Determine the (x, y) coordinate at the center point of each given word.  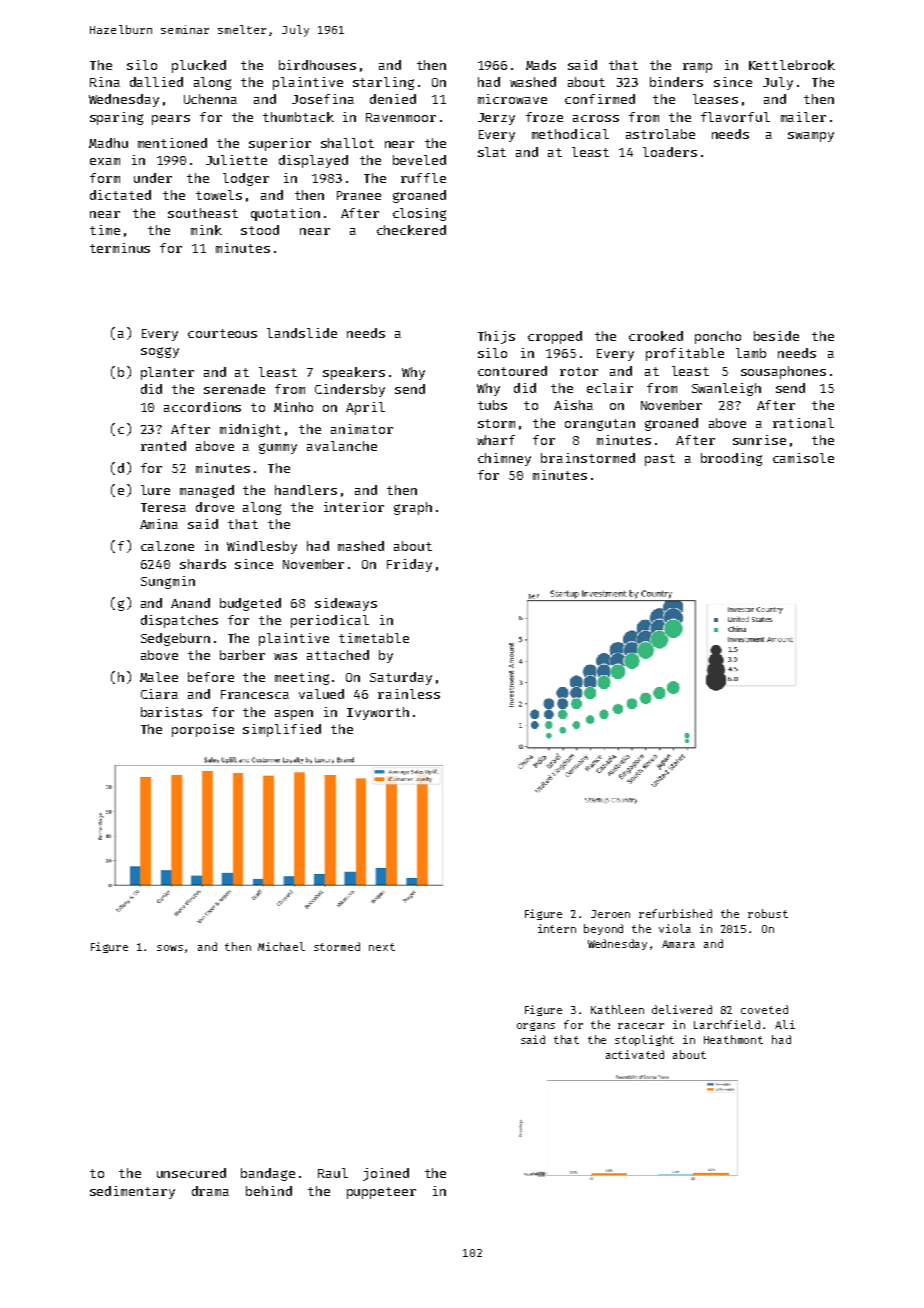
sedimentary (132, 1192)
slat (492, 152)
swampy (811, 137)
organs (536, 1026)
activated (635, 1054)
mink (206, 230)
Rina (105, 82)
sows (170, 948)
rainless (409, 694)
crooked (656, 336)
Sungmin (168, 582)
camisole (803, 458)
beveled (419, 160)
